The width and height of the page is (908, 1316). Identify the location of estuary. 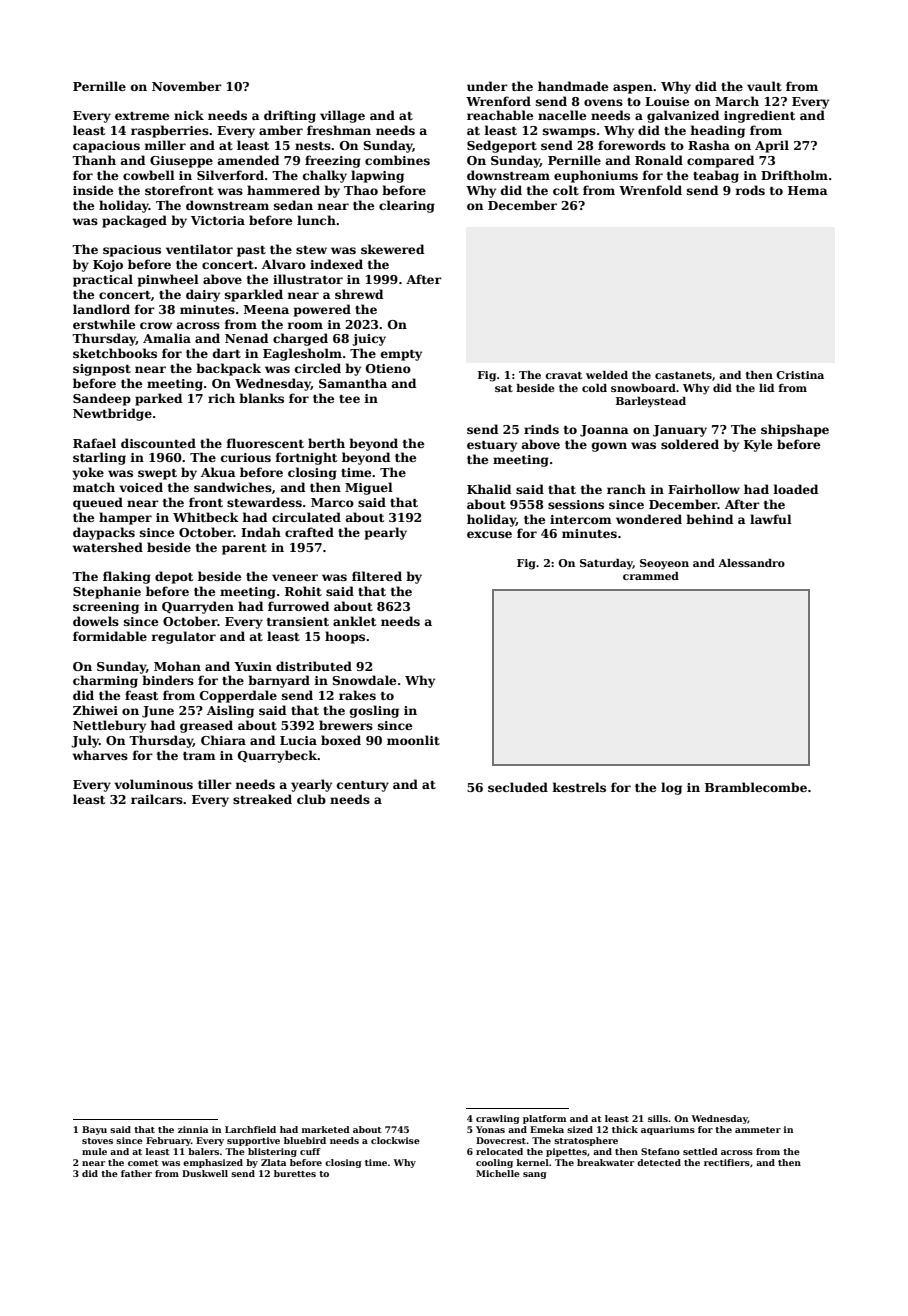
(492, 446).
